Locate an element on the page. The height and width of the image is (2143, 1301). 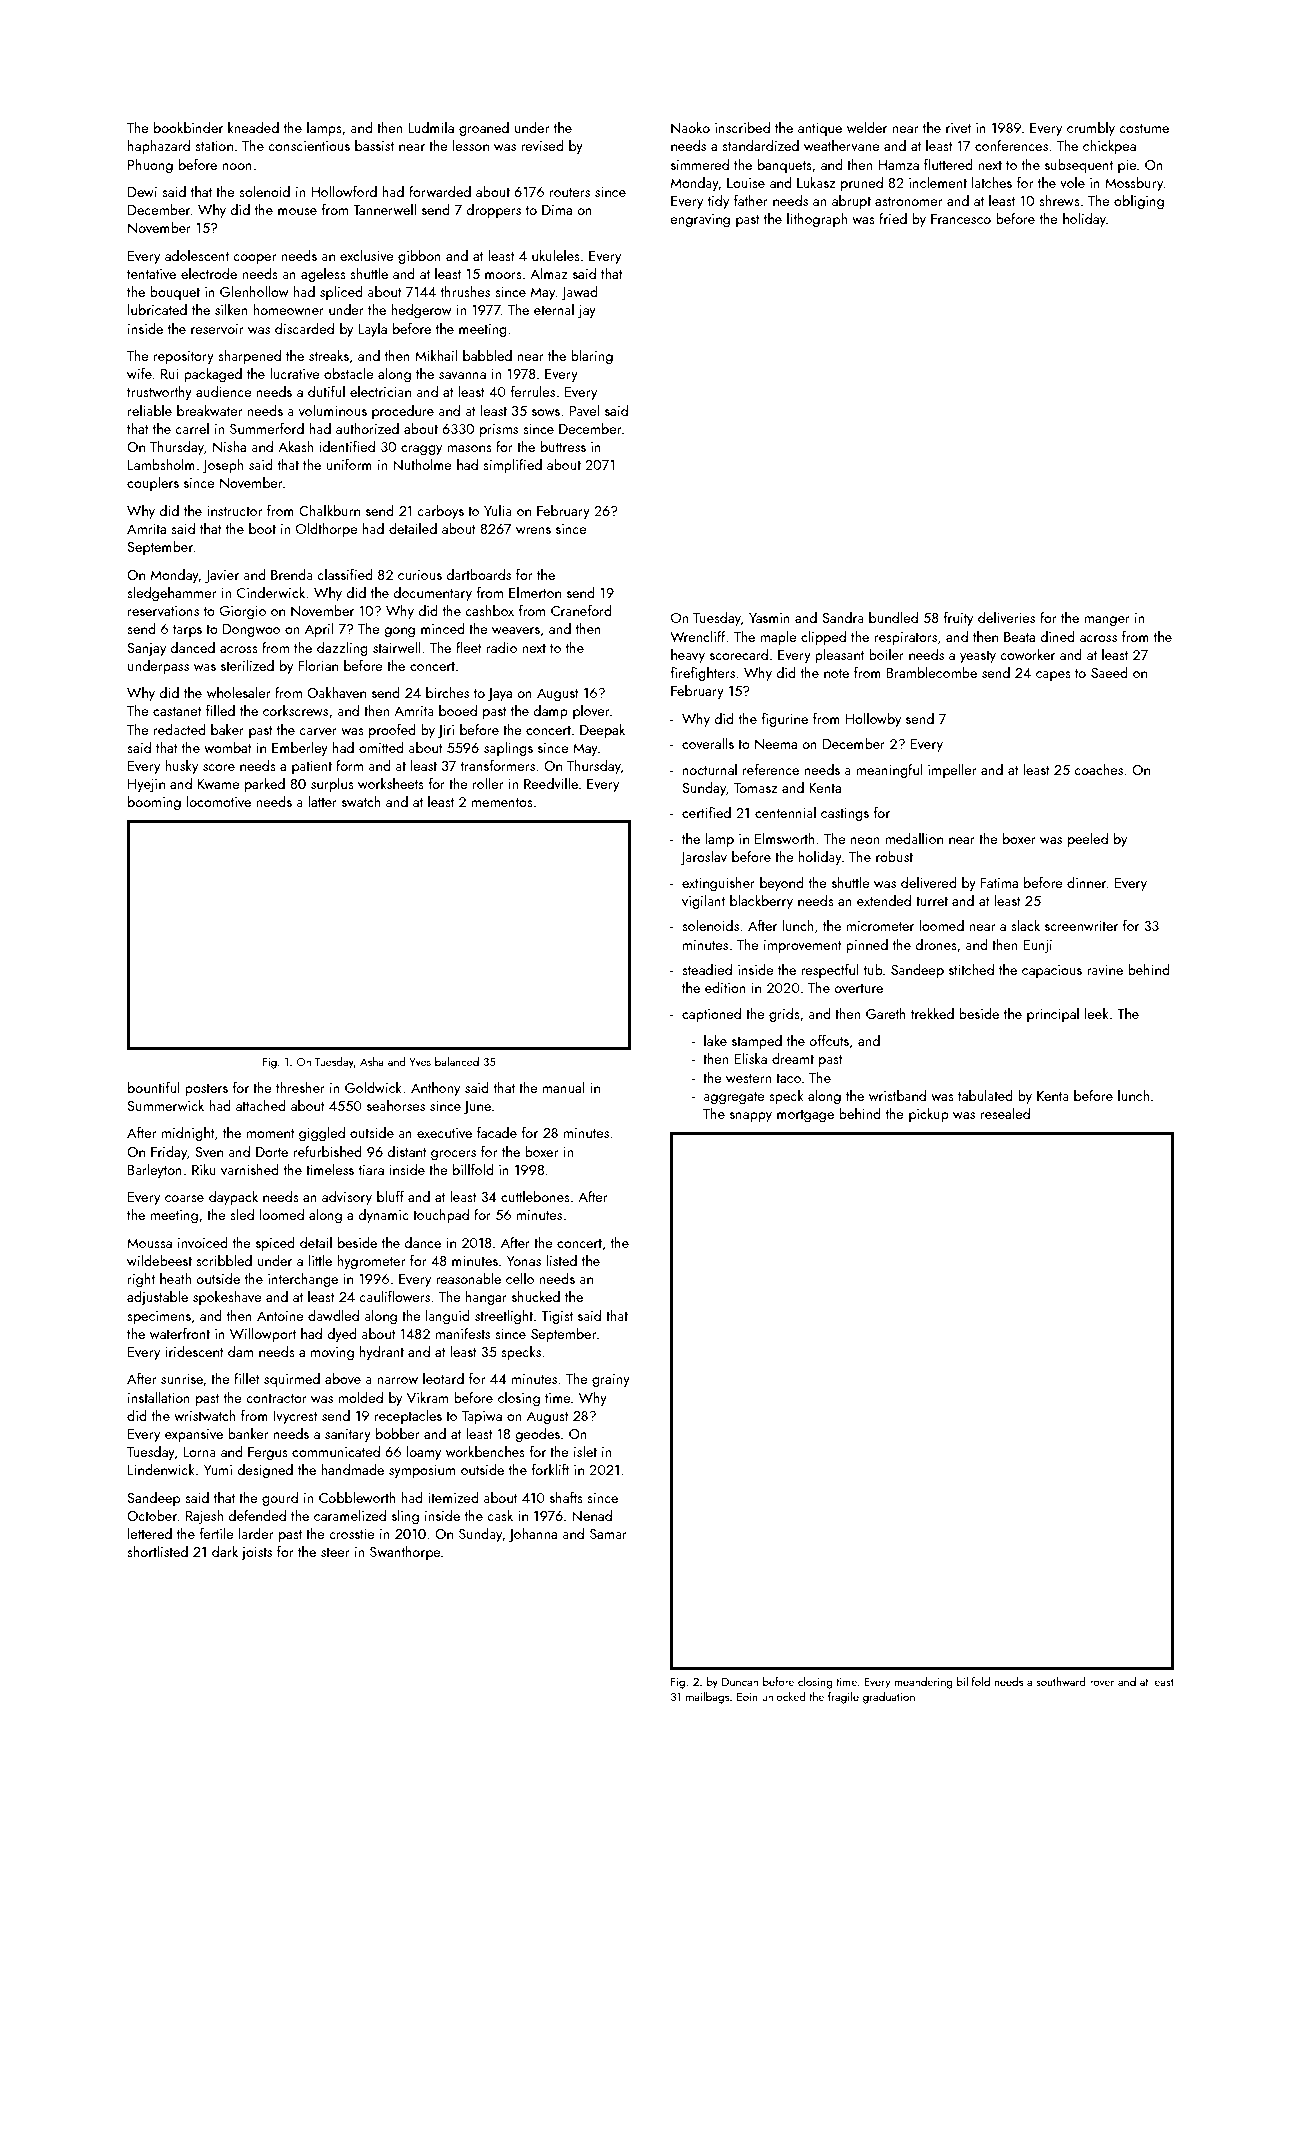
bookbinder is located at coordinates (188, 127).
